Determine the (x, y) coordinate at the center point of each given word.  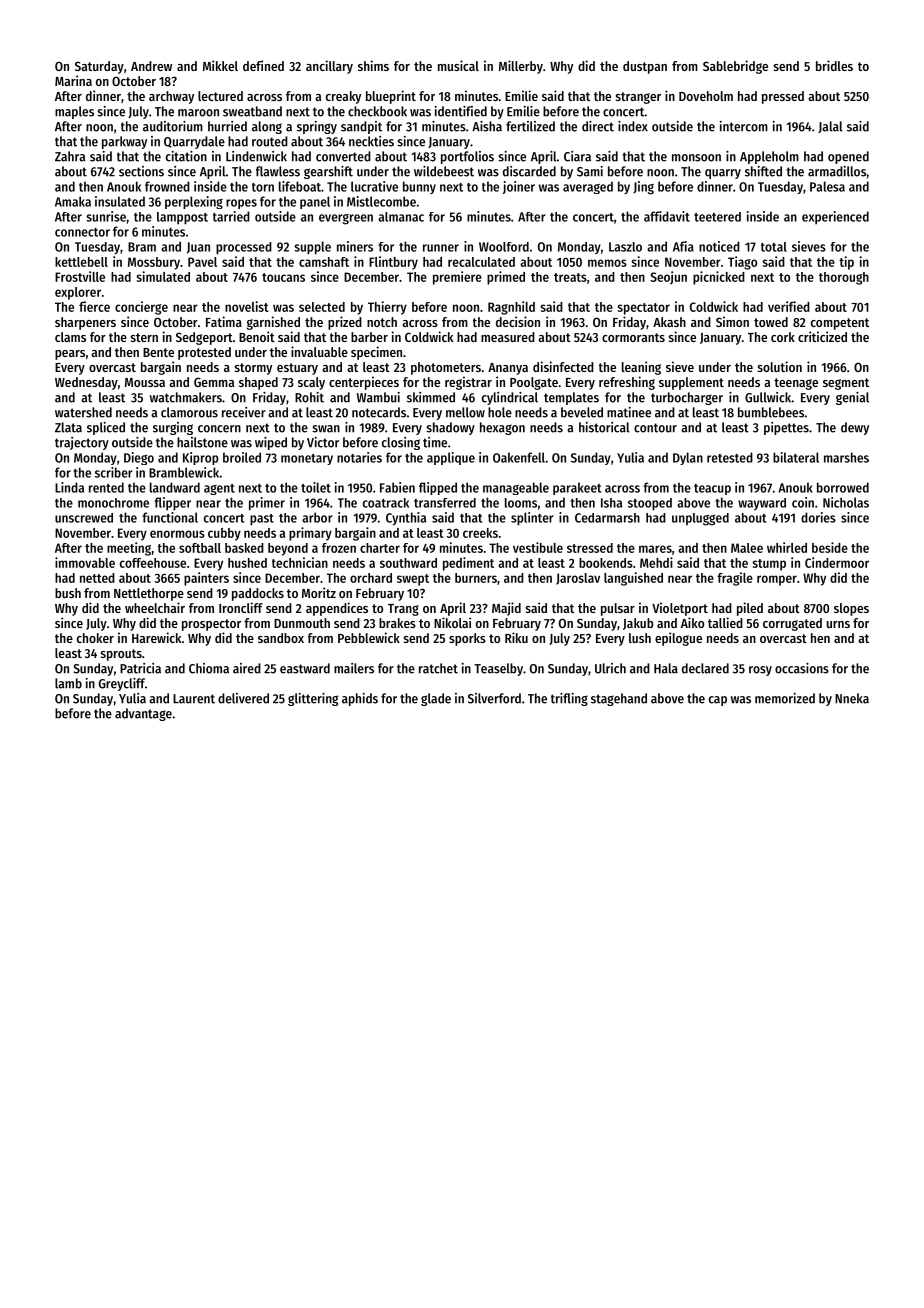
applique (451, 458)
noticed (719, 246)
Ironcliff (241, 607)
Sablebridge (735, 67)
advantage (143, 714)
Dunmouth (302, 623)
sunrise (106, 216)
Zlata (68, 427)
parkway (124, 142)
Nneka (852, 698)
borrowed (843, 487)
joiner (519, 187)
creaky (343, 97)
